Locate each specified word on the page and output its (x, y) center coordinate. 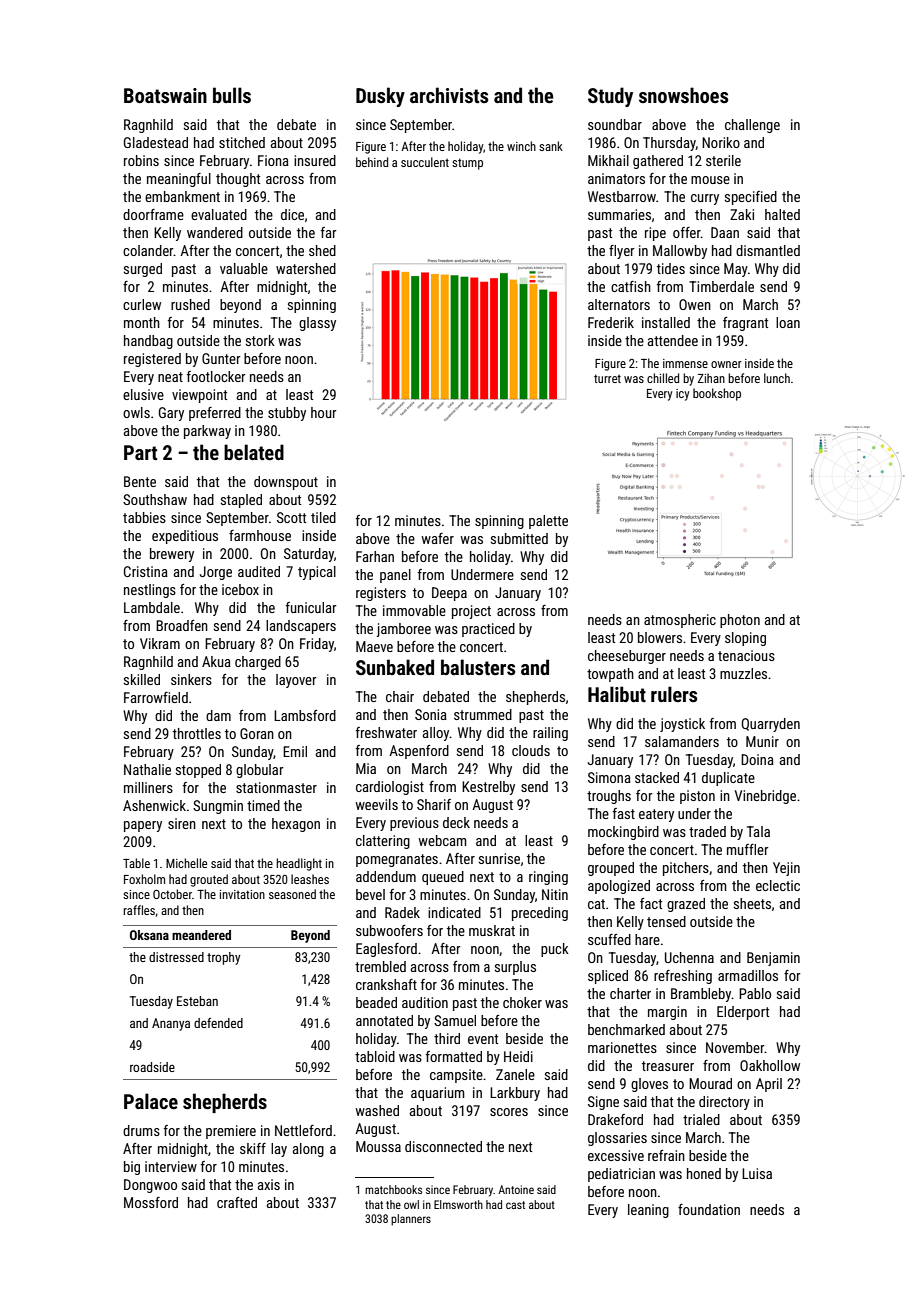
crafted (237, 1202)
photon (740, 621)
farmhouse (260, 535)
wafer (438, 538)
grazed (686, 905)
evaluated (219, 214)
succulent (425, 162)
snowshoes (683, 95)
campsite (456, 1076)
